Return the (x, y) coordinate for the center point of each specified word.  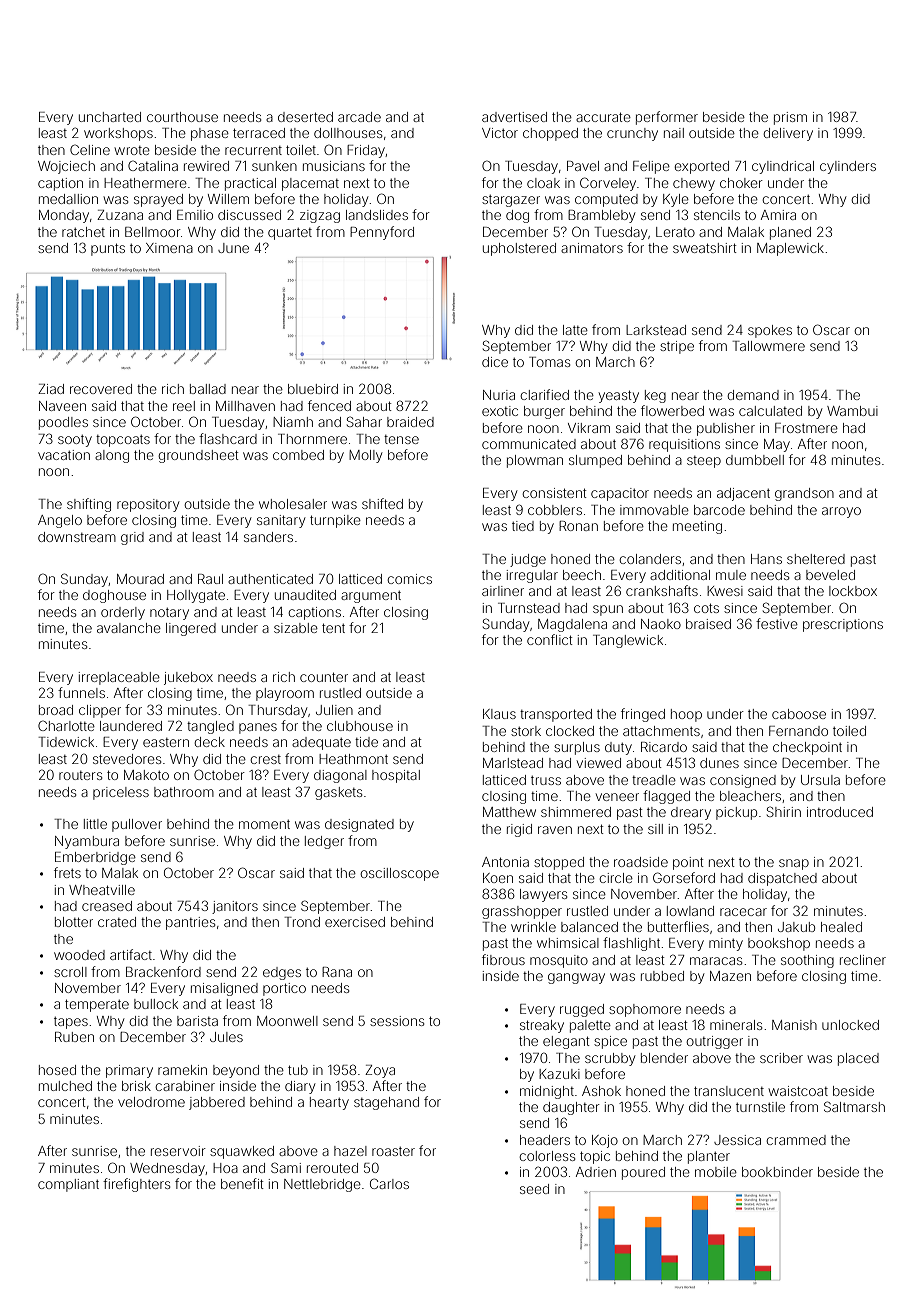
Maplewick (790, 249)
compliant (68, 1185)
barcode (719, 510)
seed (534, 1189)
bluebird (313, 389)
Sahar (364, 421)
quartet (290, 234)
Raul (210, 579)
